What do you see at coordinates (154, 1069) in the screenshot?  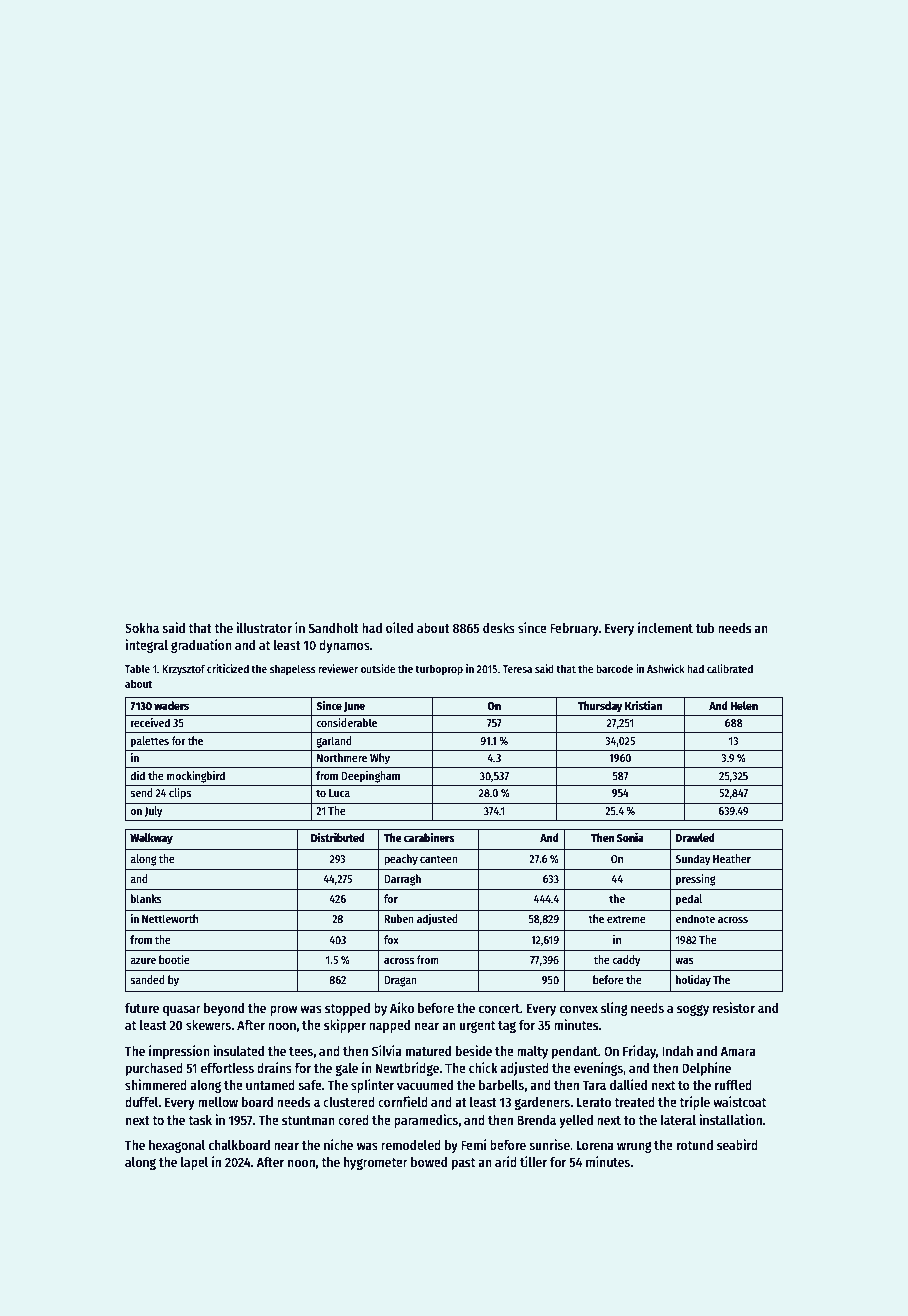 I see `purchased` at bounding box center [154, 1069].
